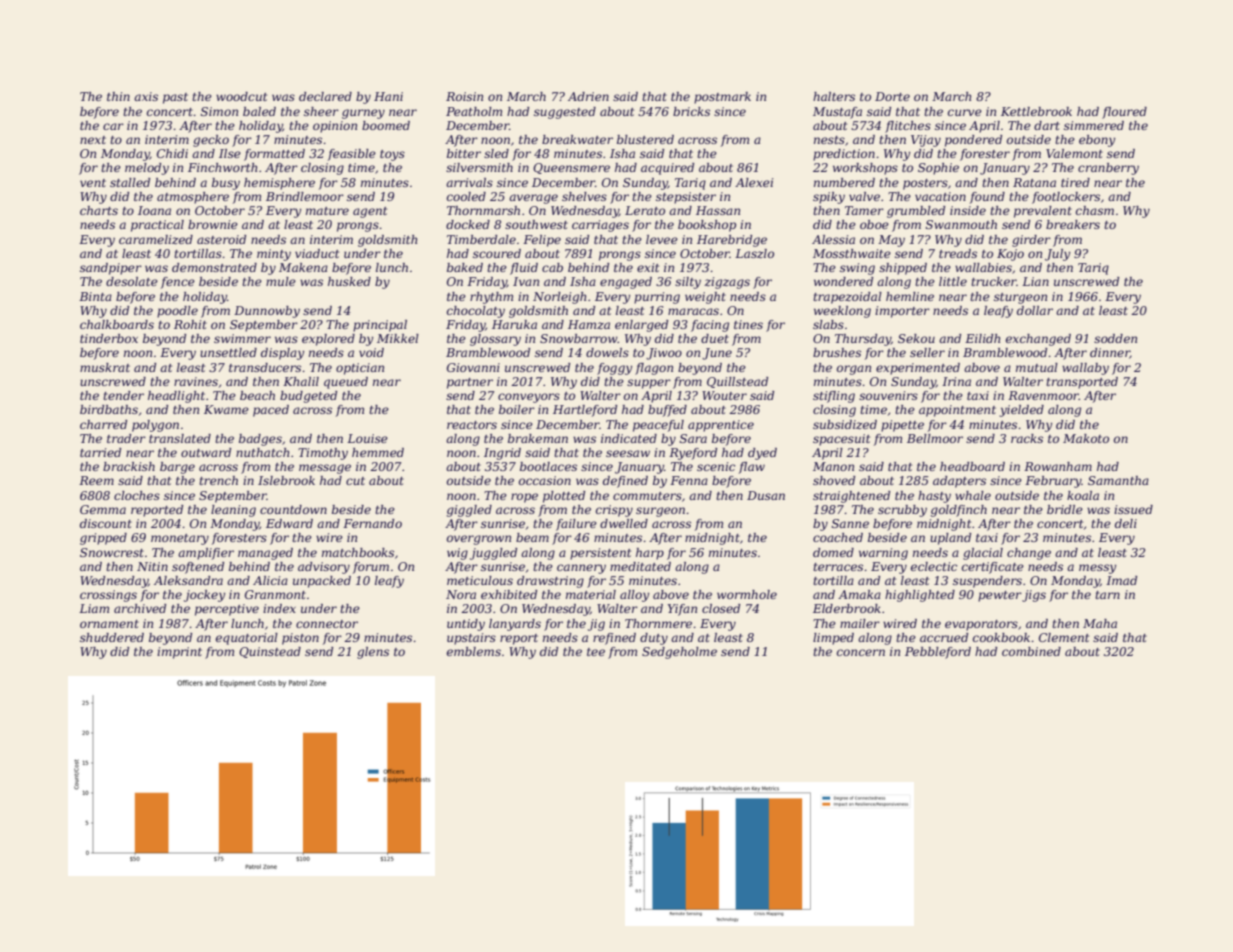 The height and width of the screenshot is (952, 1233). What do you see at coordinates (260, 440) in the screenshot?
I see `badges` at bounding box center [260, 440].
